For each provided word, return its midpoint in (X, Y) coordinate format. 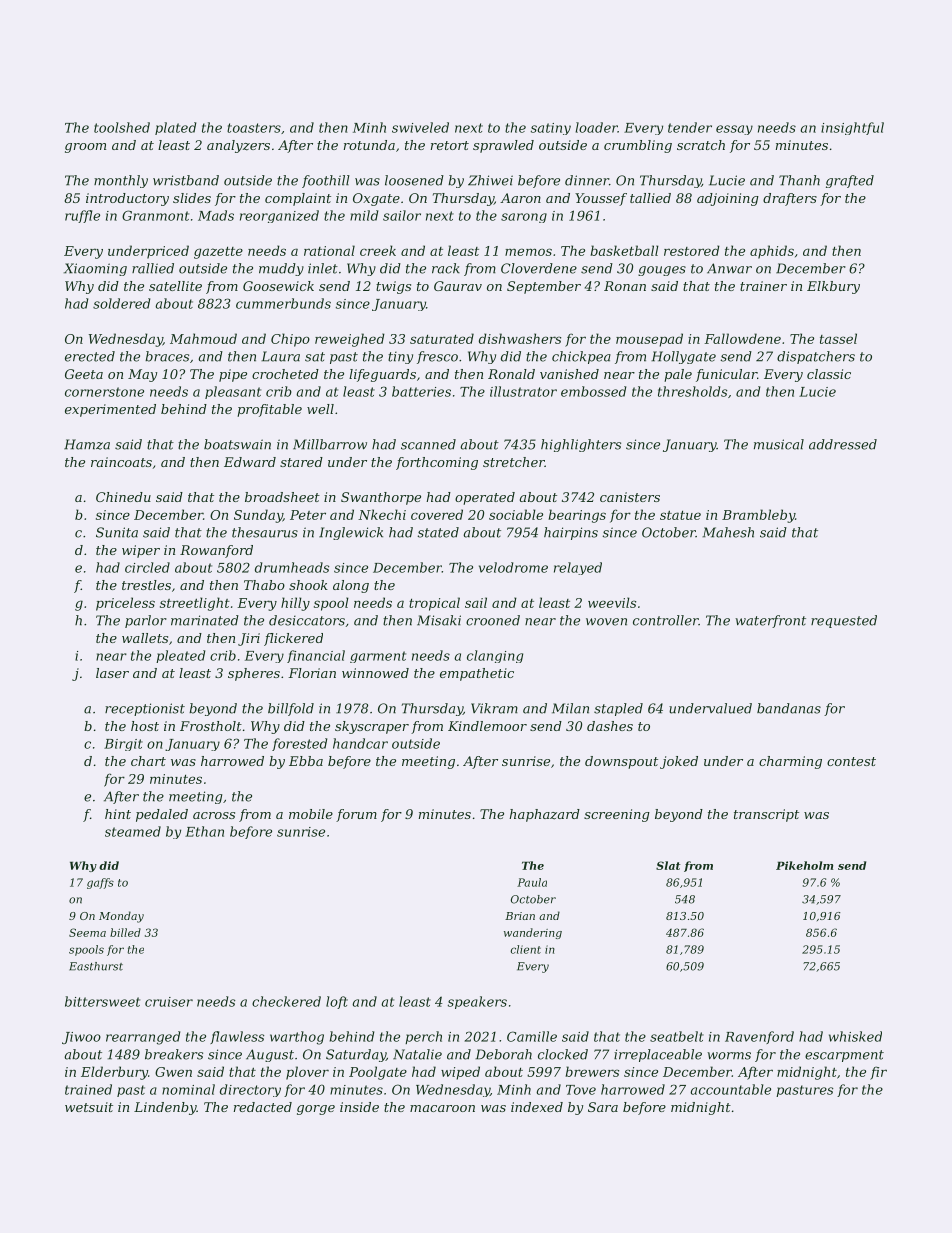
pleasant (233, 392)
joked (679, 762)
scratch (701, 145)
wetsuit (89, 1107)
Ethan (204, 831)
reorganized (279, 216)
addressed (843, 444)
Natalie (417, 1054)
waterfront (770, 621)
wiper (141, 551)
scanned (428, 444)
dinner (587, 180)
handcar (360, 743)
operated (485, 498)
